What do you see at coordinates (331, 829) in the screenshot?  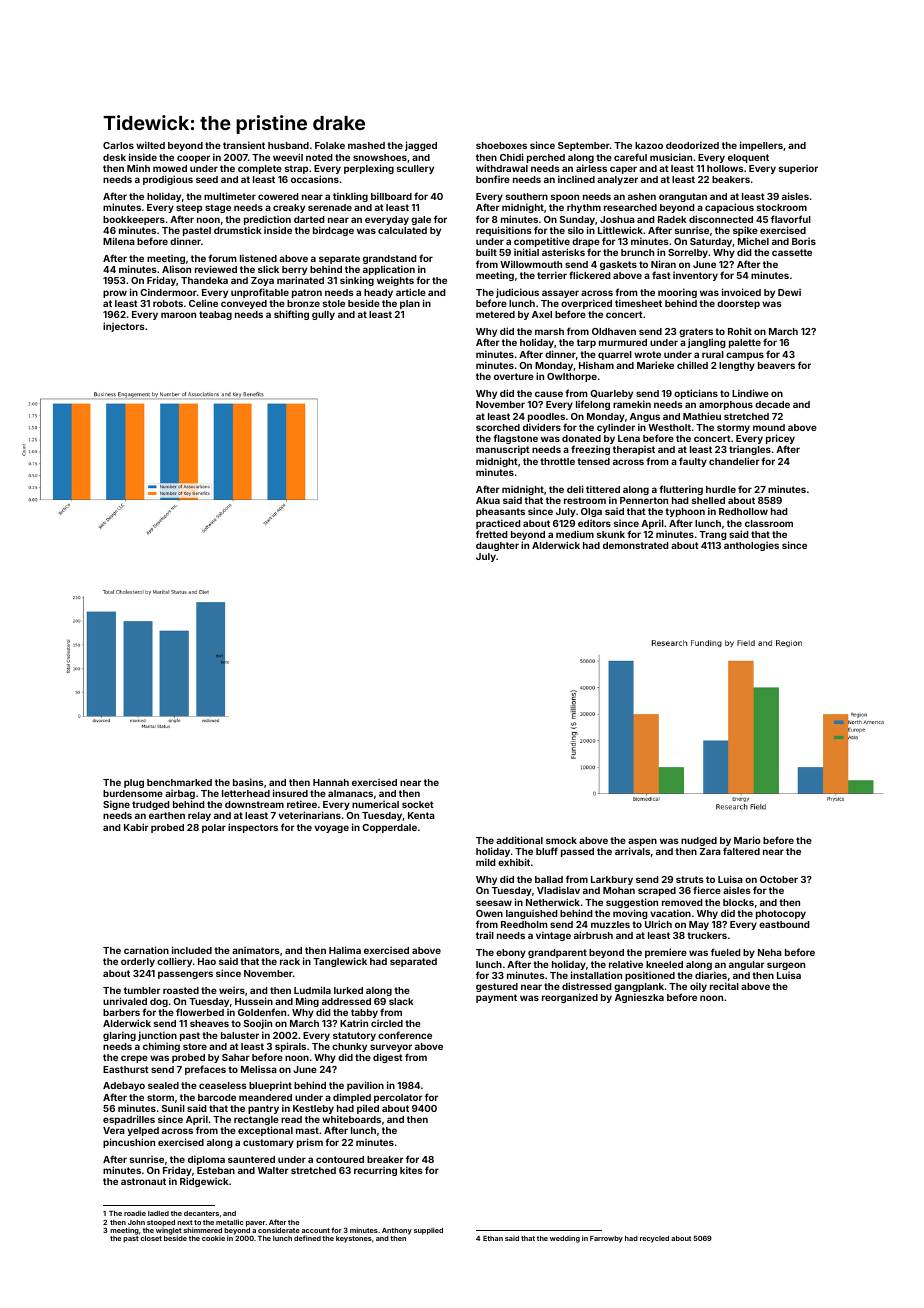 I see `voyage` at bounding box center [331, 829].
